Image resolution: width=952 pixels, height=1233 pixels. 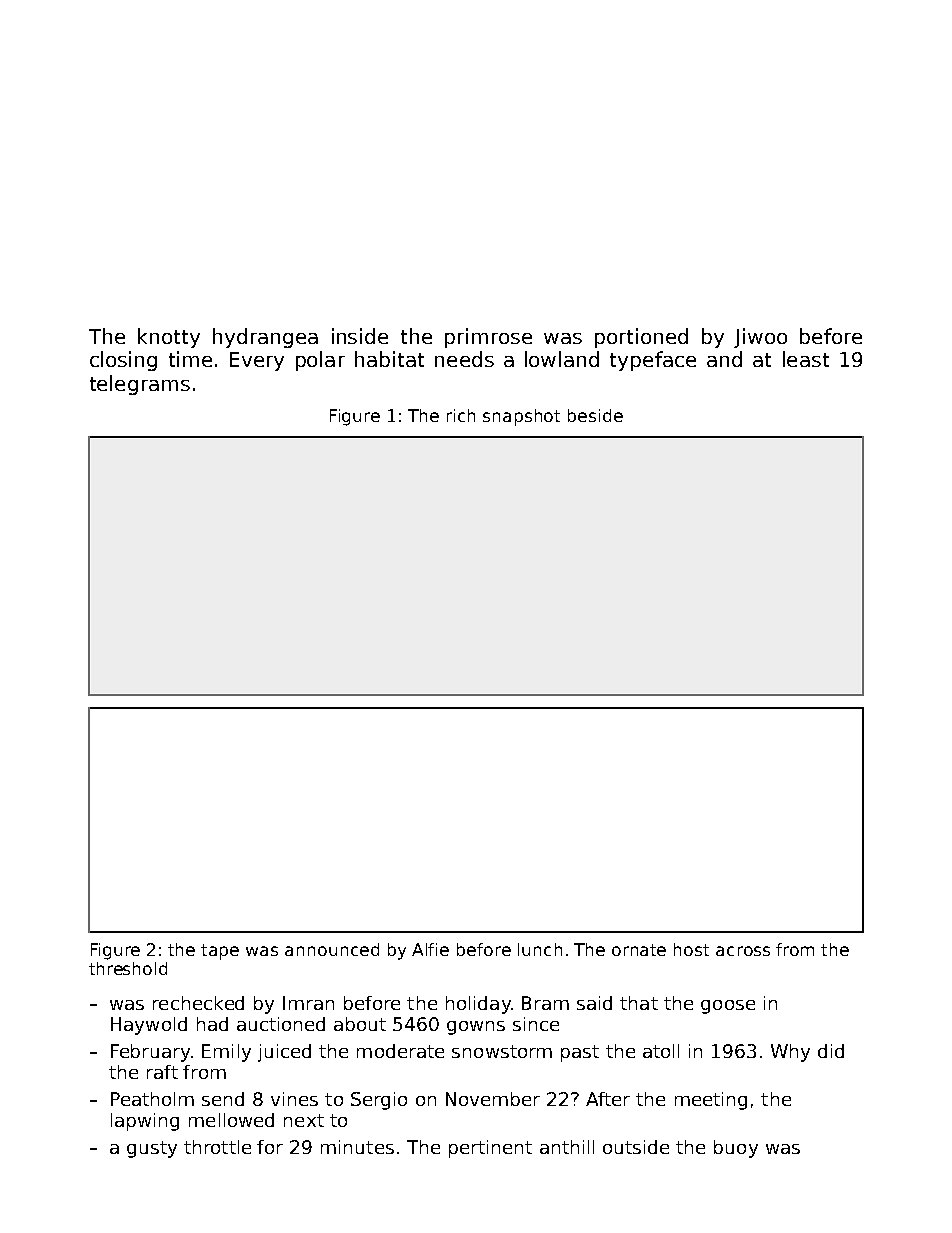 What do you see at coordinates (743, 951) in the screenshot?
I see `across` at bounding box center [743, 951].
